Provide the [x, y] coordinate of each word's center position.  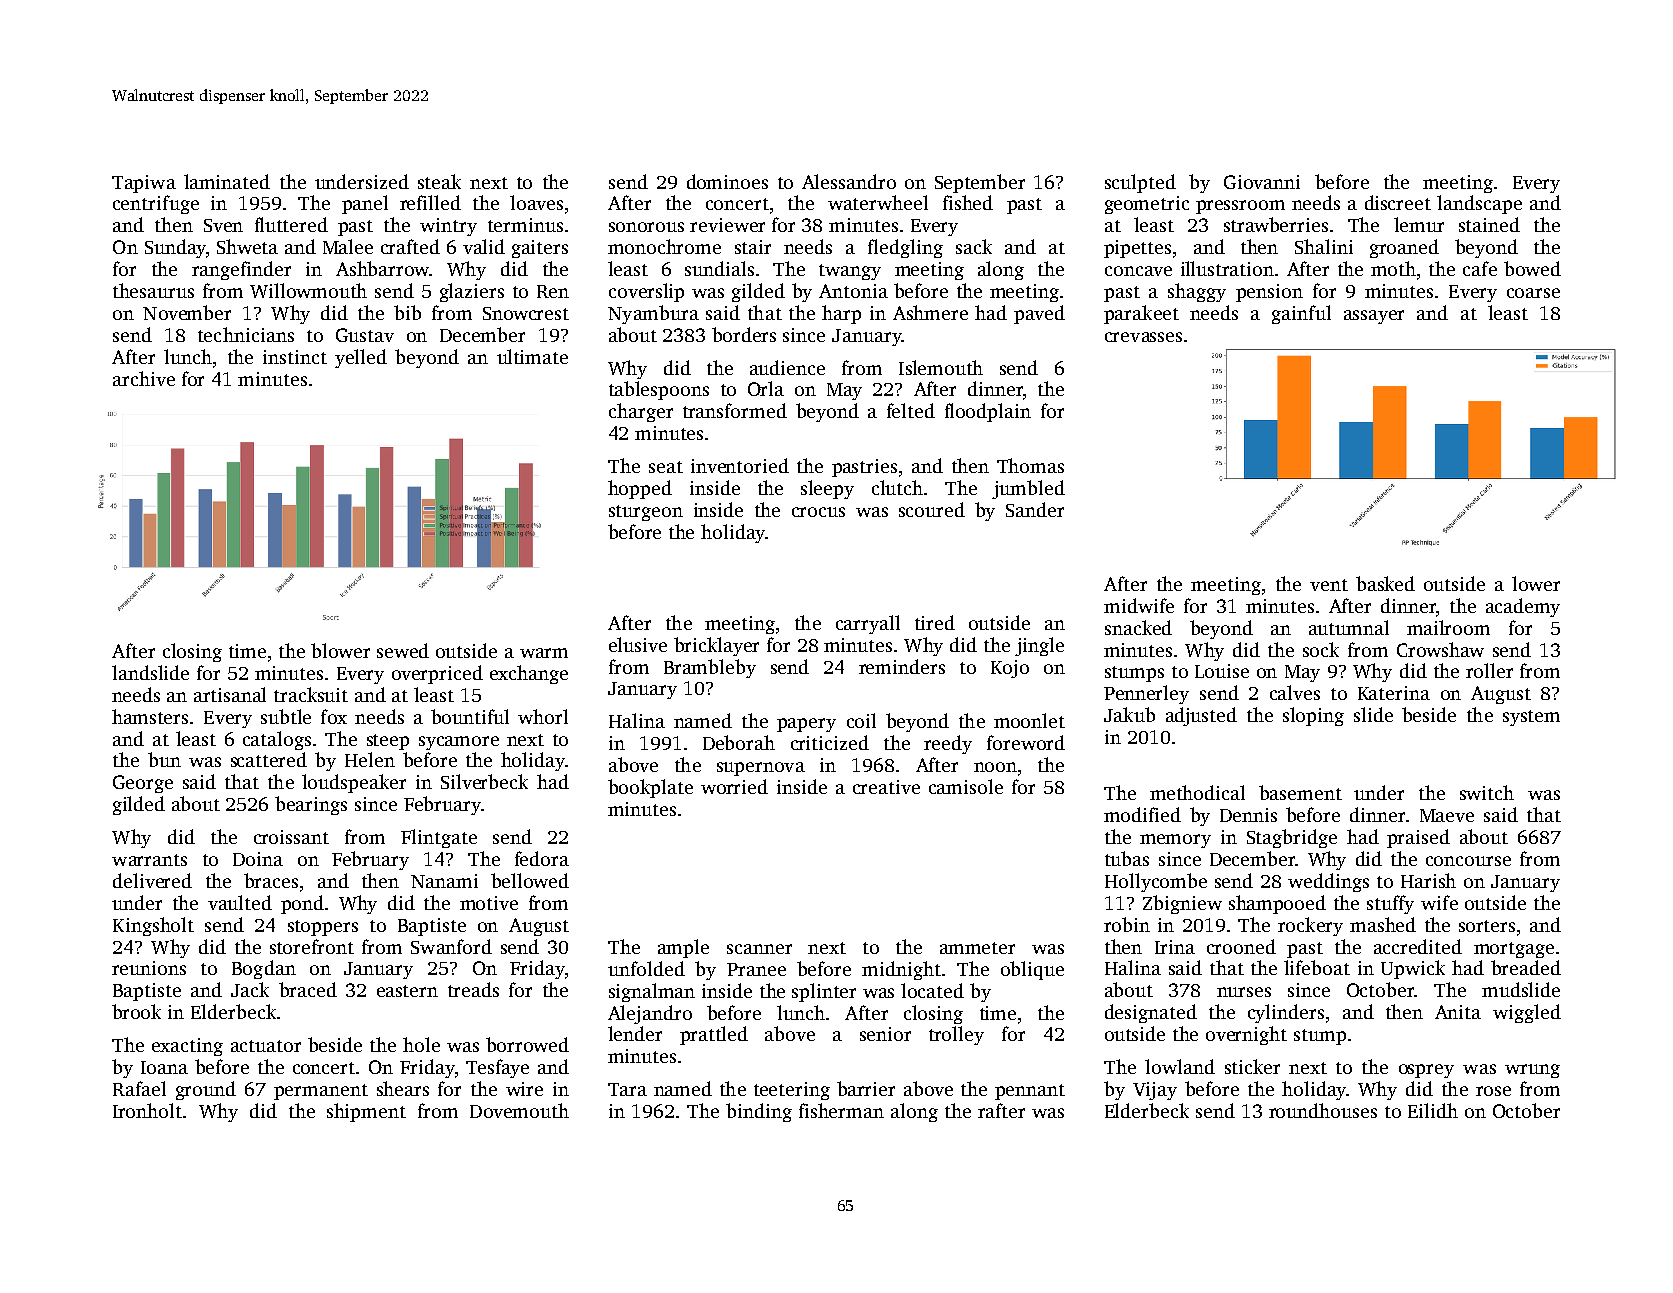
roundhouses [1323, 1110]
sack [974, 246]
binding [759, 1112]
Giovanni [1262, 182]
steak [439, 181]
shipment [366, 1112]
